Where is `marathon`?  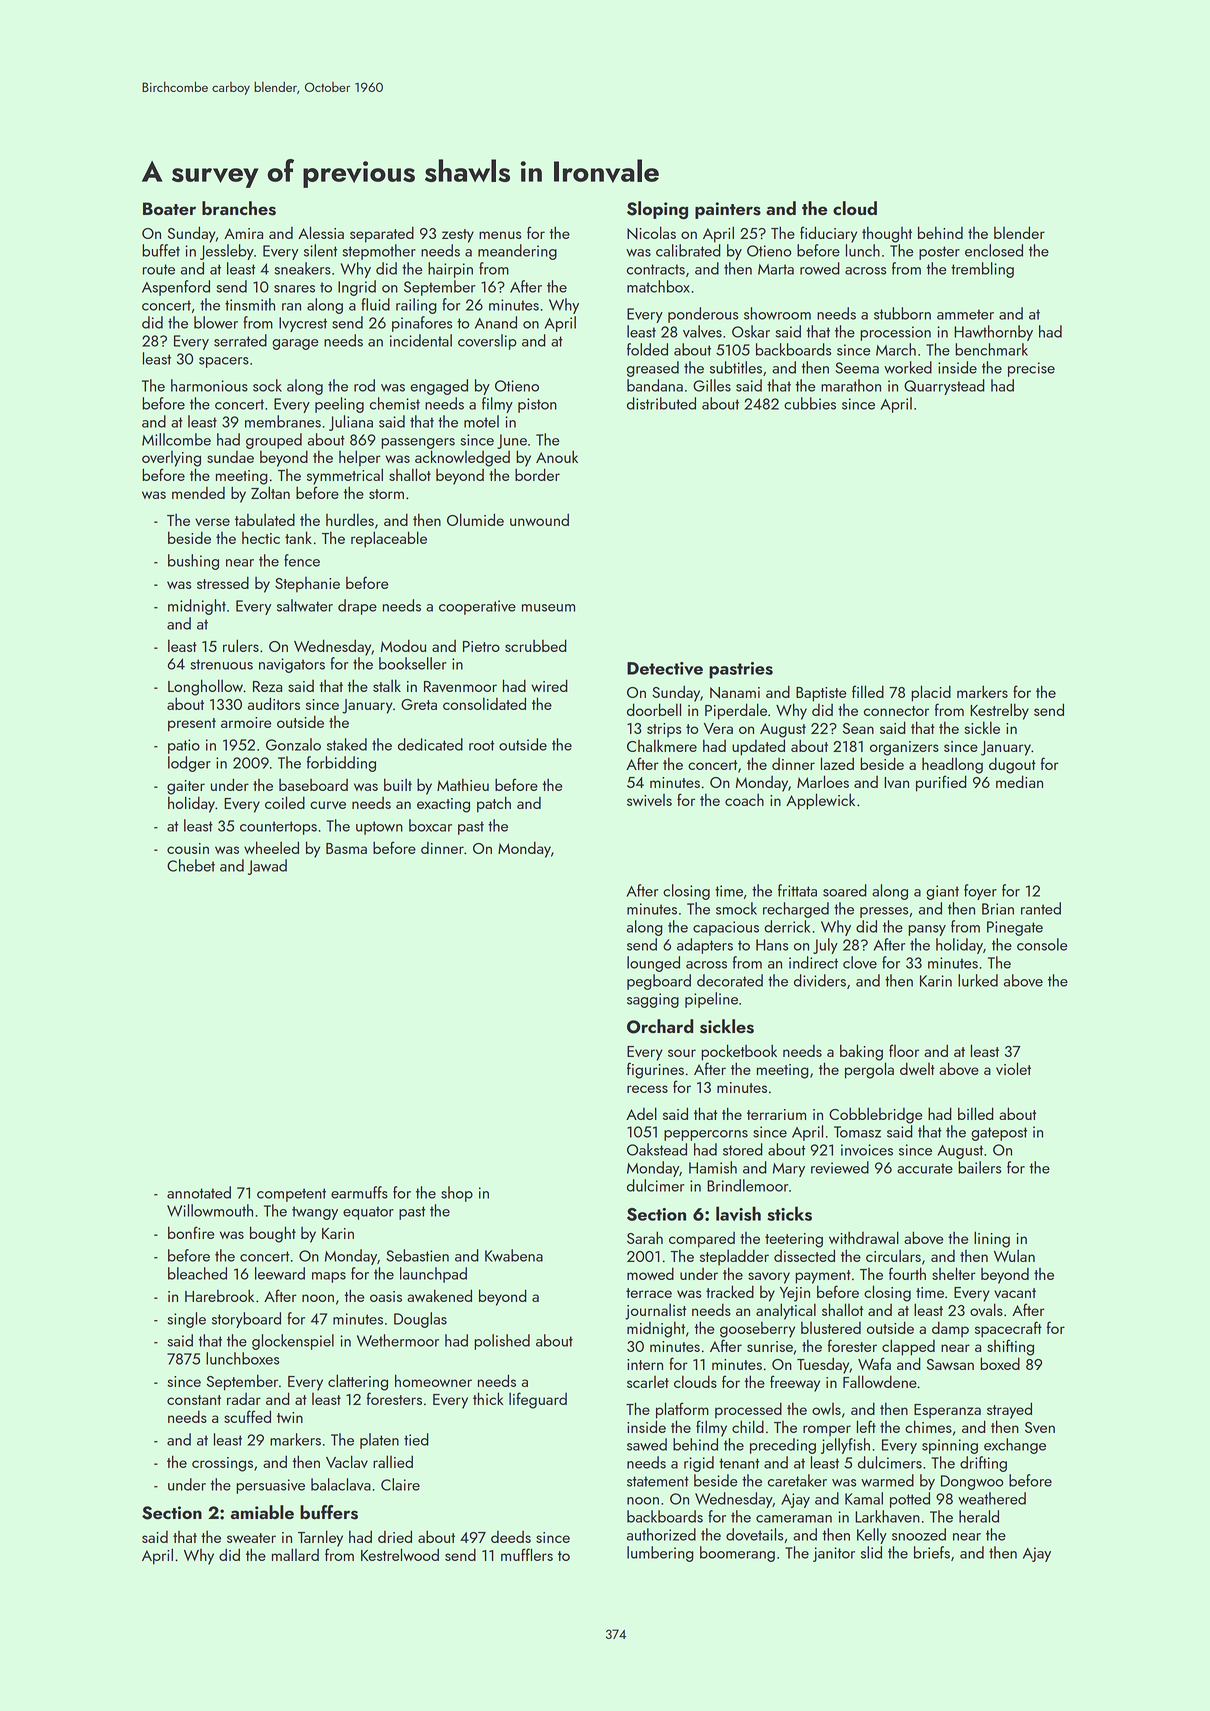
marathon is located at coordinates (851, 385).
